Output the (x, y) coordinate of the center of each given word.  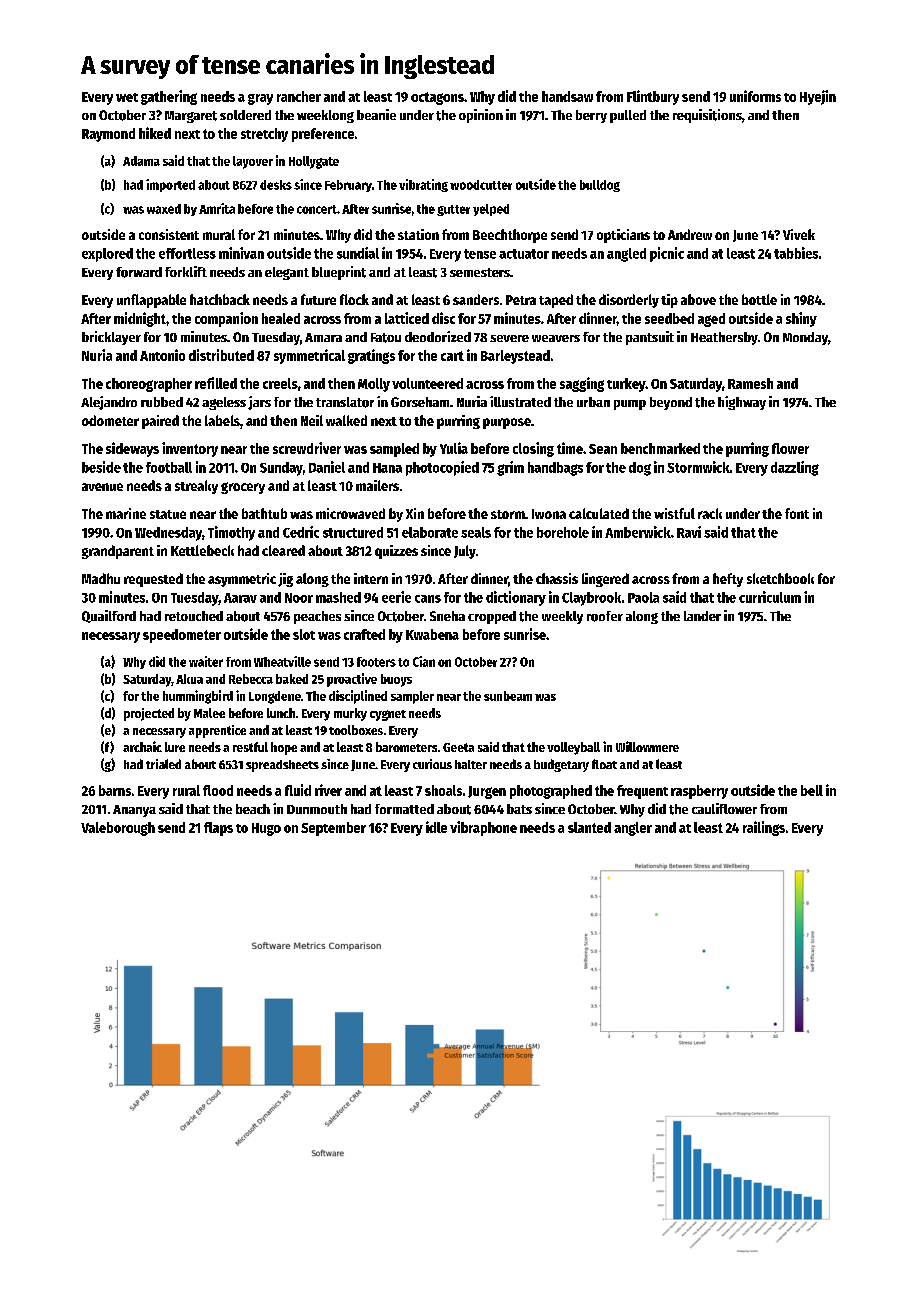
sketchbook (780, 578)
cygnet (388, 715)
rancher (299, 96)
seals (476, 532)
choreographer (149, 385)
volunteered (427, 383)
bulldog (600, 186)
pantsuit (650, 338)
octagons (437, 98)
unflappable (151, 301)
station (418, 234)
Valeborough (118, 829)
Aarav (240, 598)
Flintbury (653, 97)
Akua (189, 679)
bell (812, 790)
